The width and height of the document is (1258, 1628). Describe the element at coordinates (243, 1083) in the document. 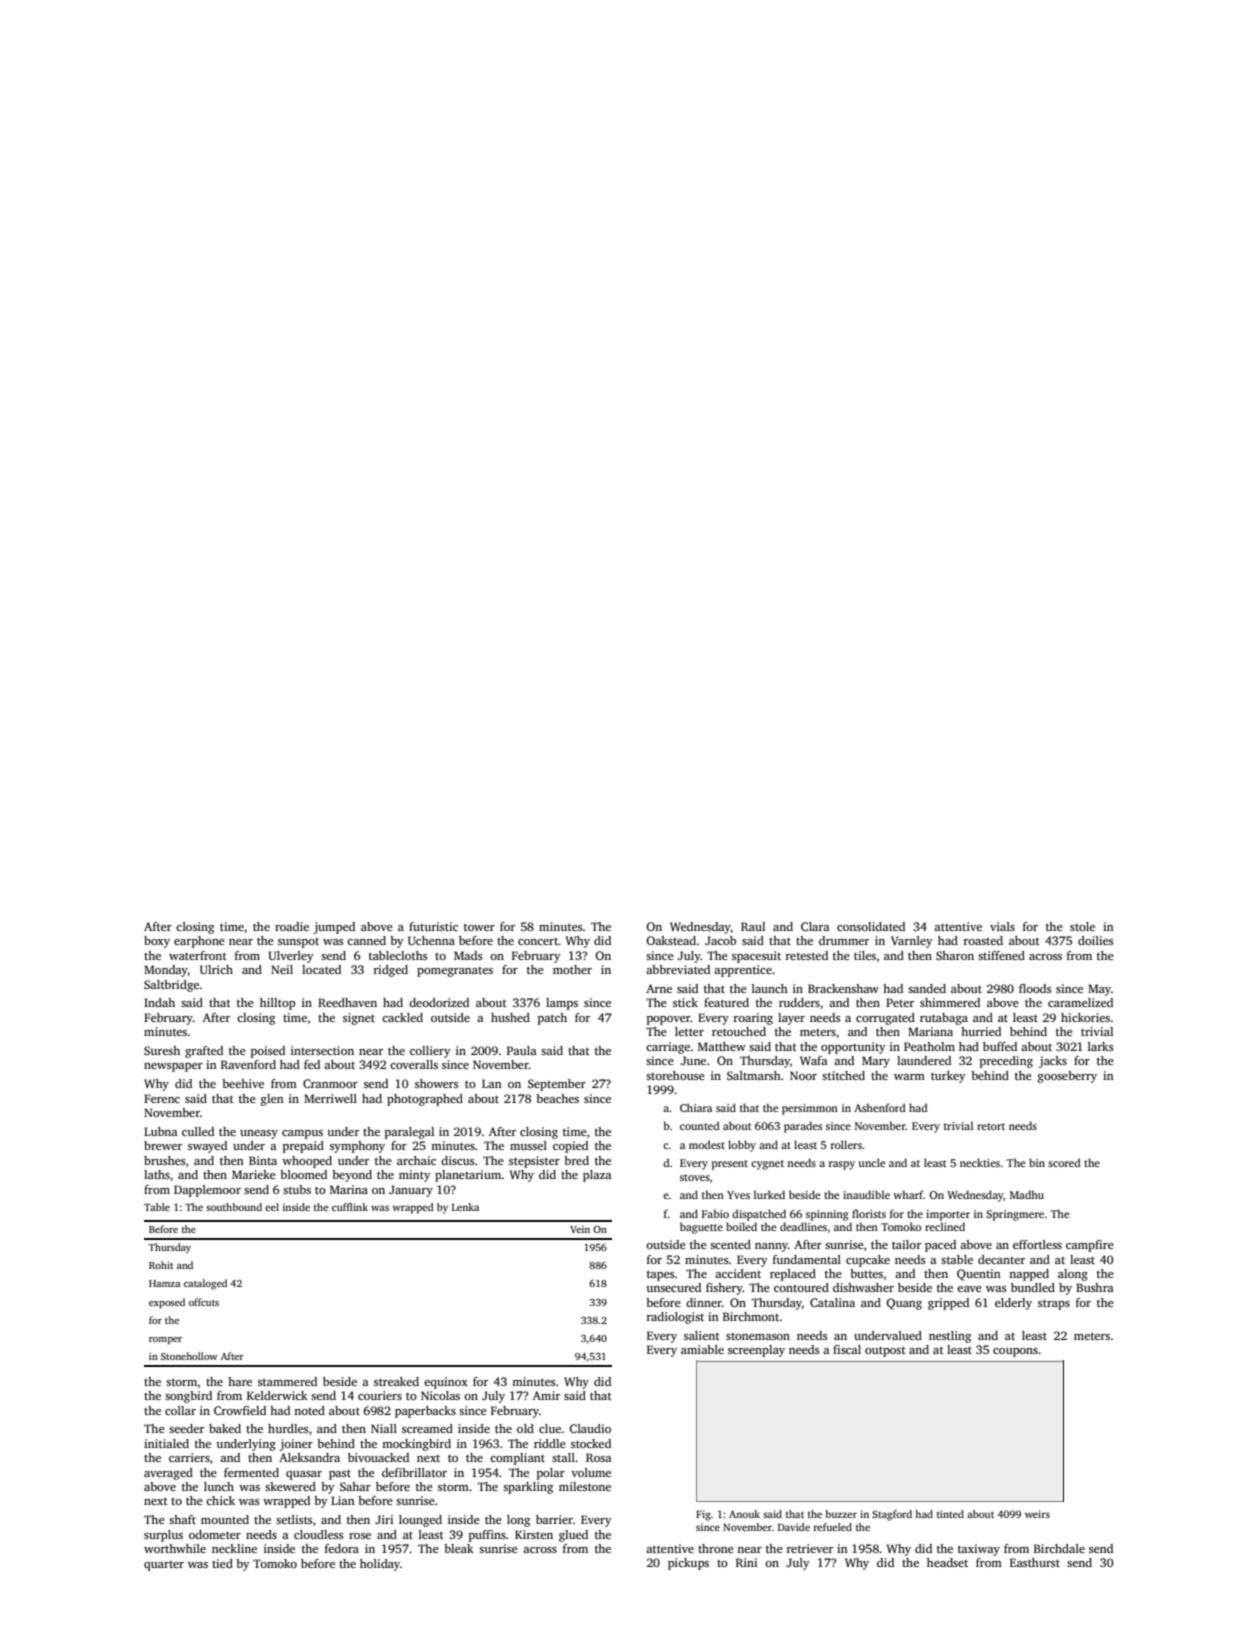

I see `beehive` at that location.
